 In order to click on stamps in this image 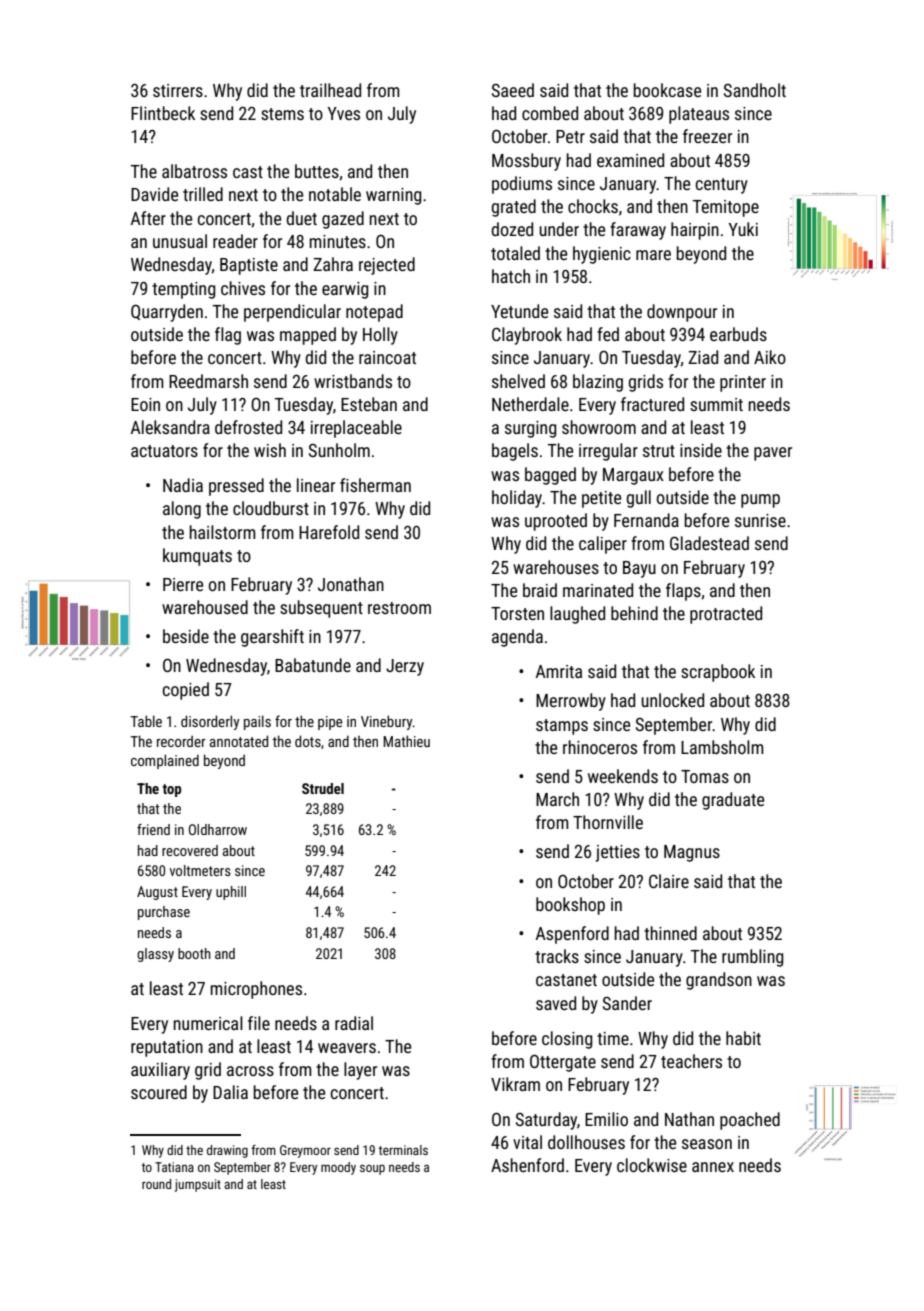, I will do `click(562, 727)`.
